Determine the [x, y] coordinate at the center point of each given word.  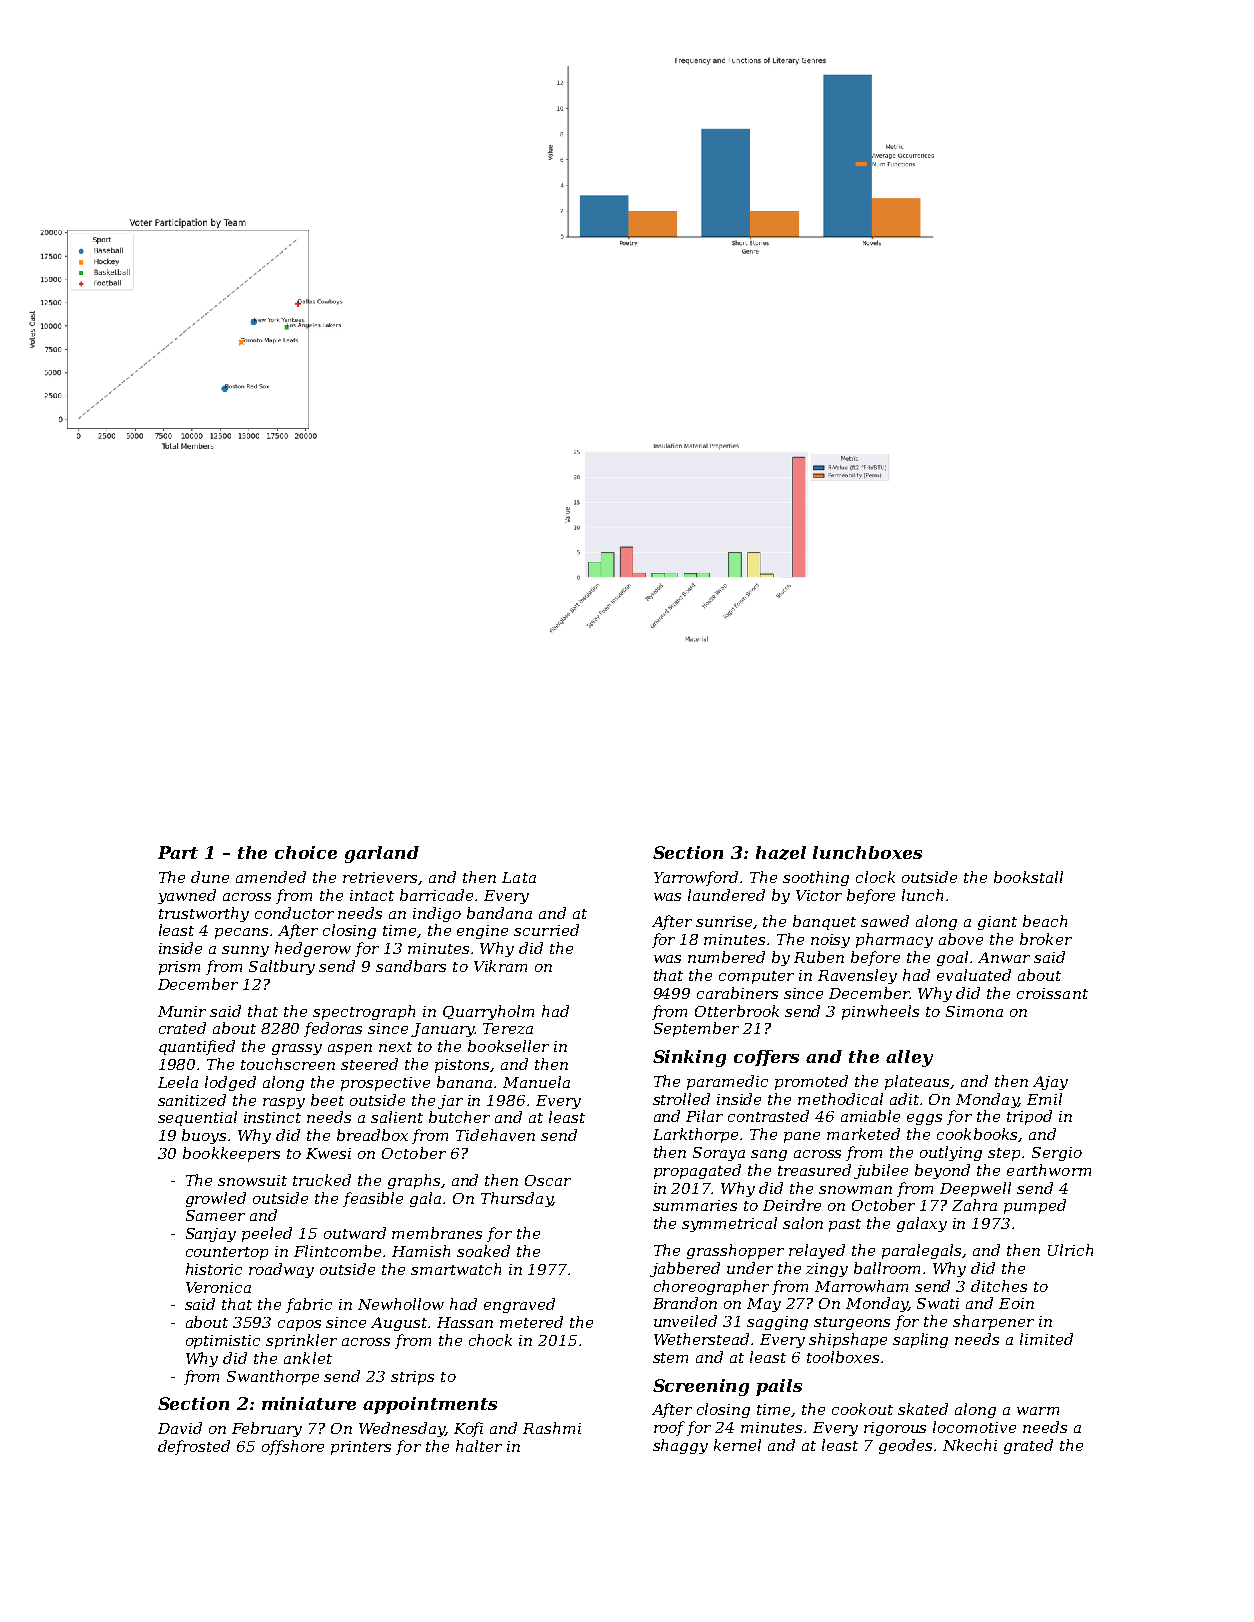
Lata [519, 877]
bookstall [1028, 877]
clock [875, 877]
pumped [1035, 1206]
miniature [309, 1403]
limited [1046, 1339]
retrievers [381, 878]
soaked [483, 1251]
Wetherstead [701, 1339]
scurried [546, 930]
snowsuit [252, 1180]
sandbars [411, 966]
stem [670, 1358]
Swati [938, 1303]
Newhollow [401, 1304]
